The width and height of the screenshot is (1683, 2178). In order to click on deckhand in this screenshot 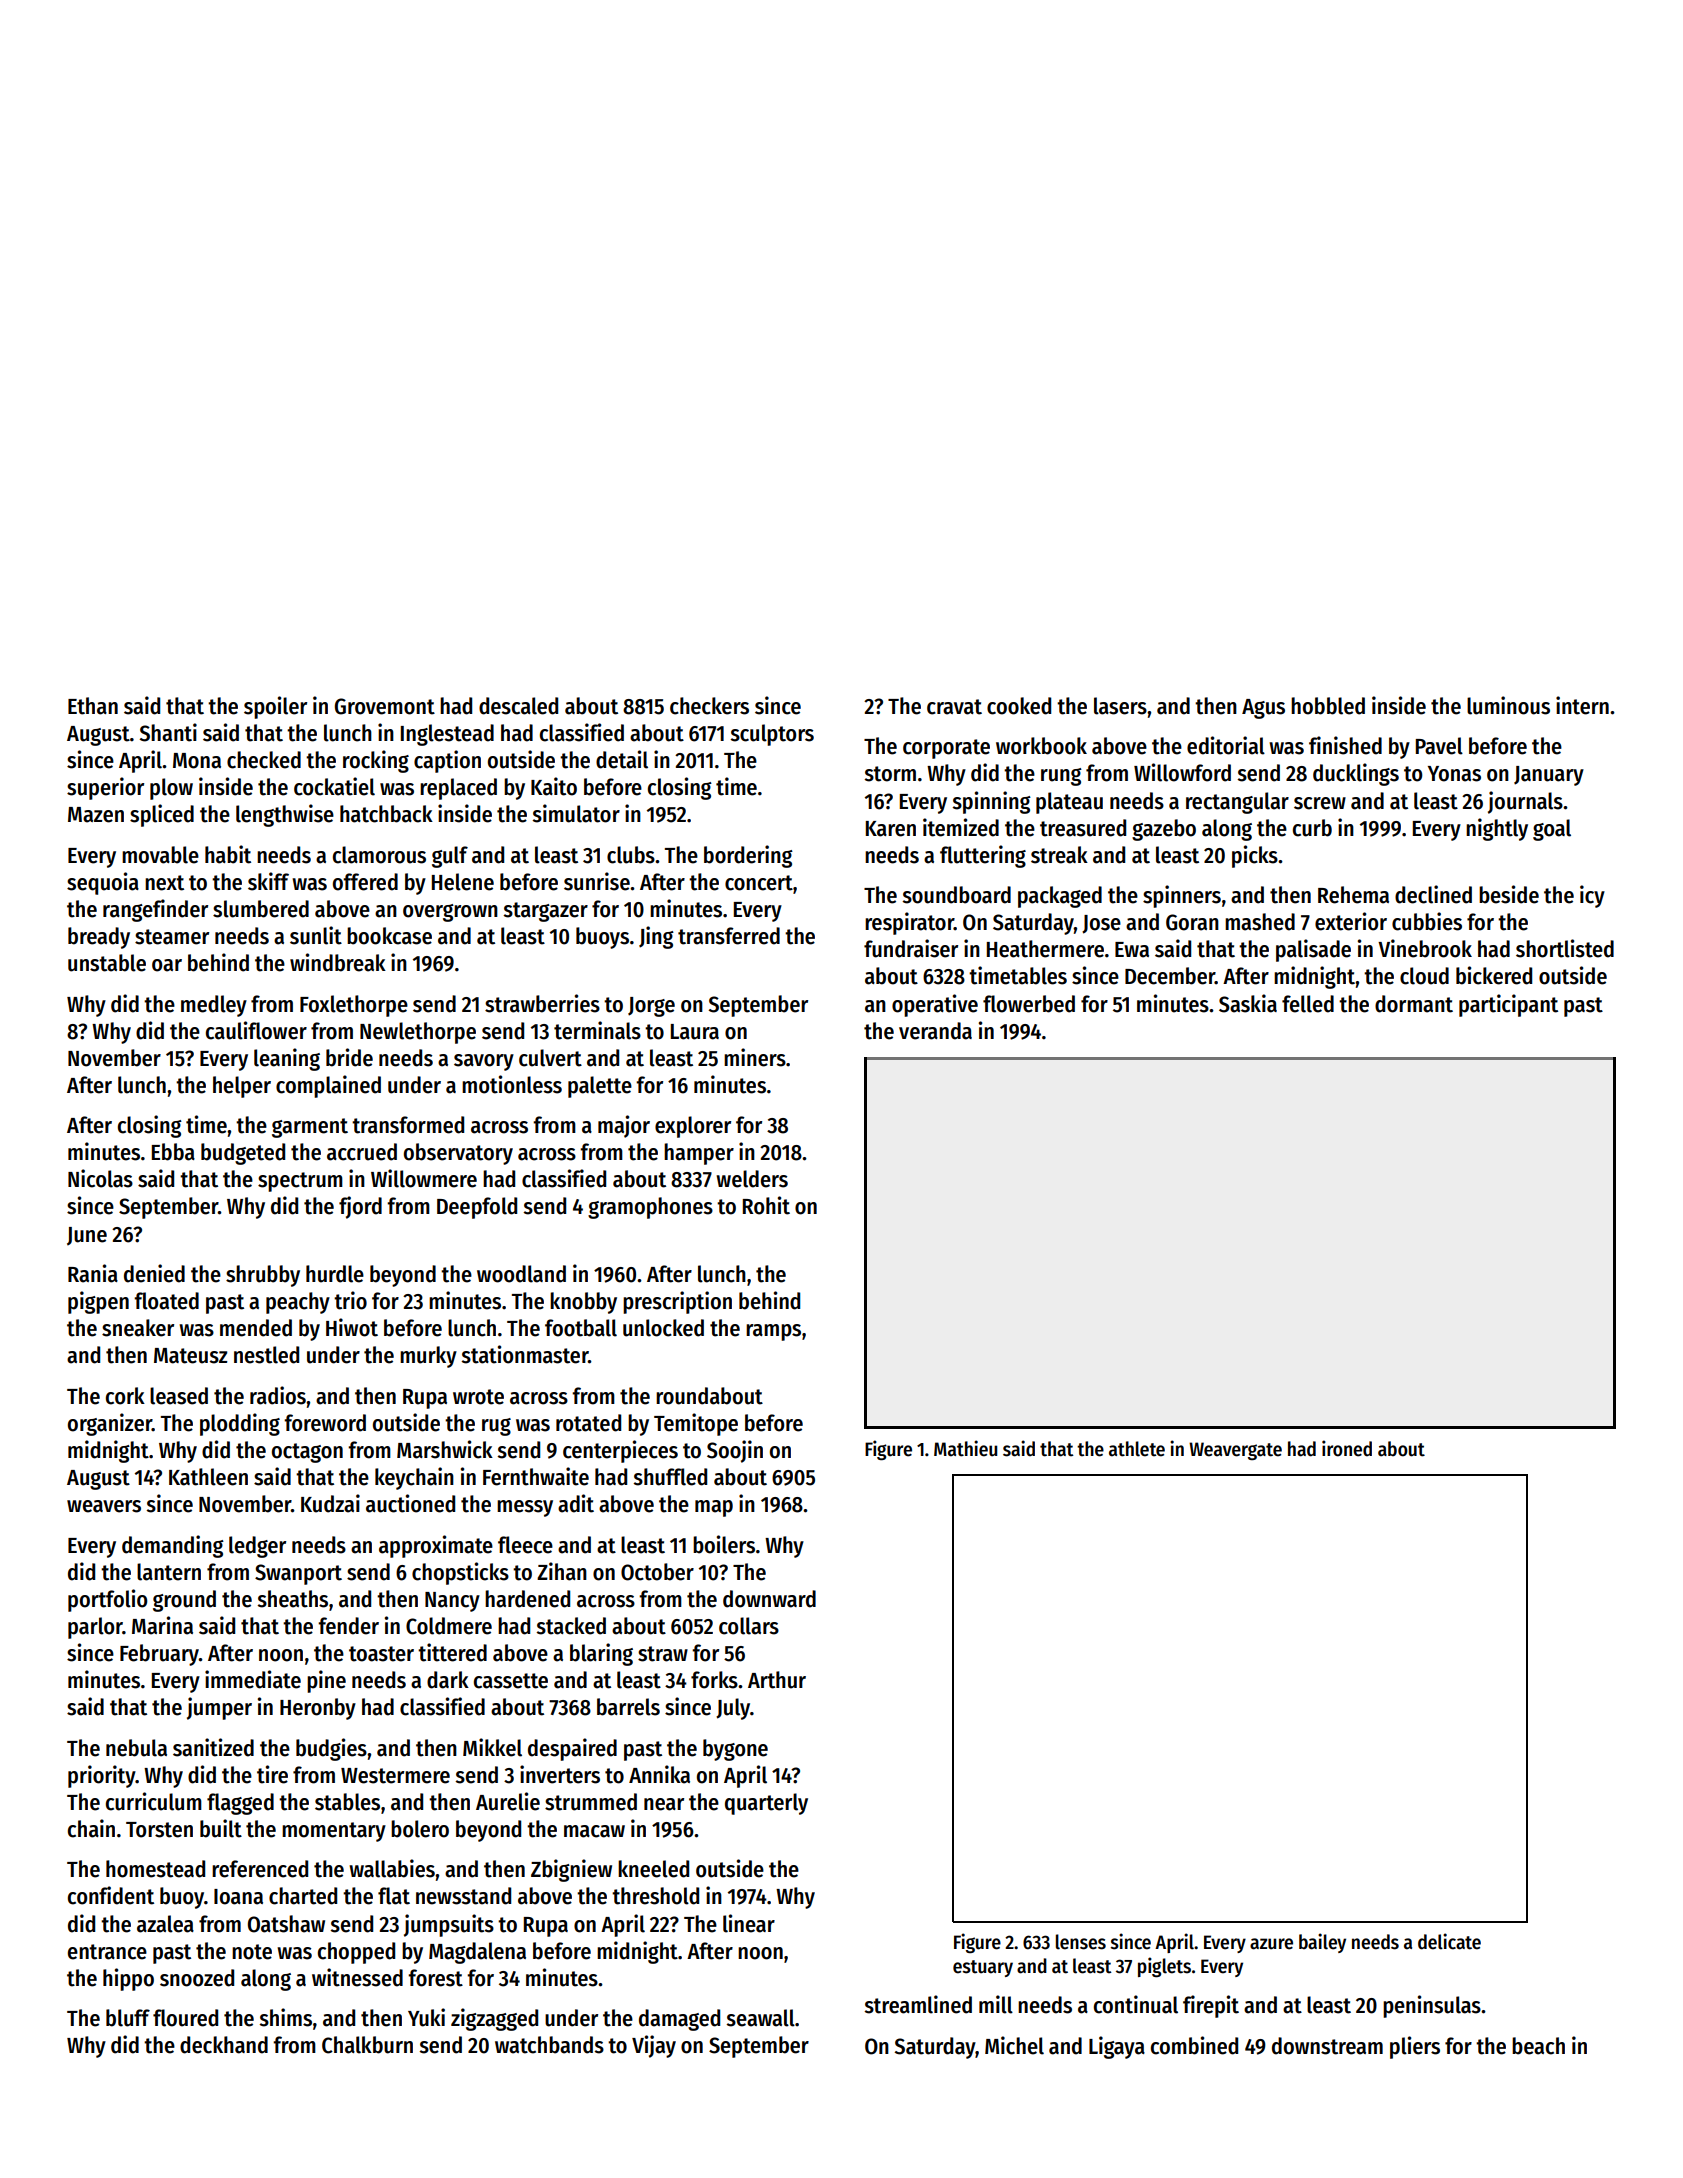, I will do `click(224, 2045)`.
